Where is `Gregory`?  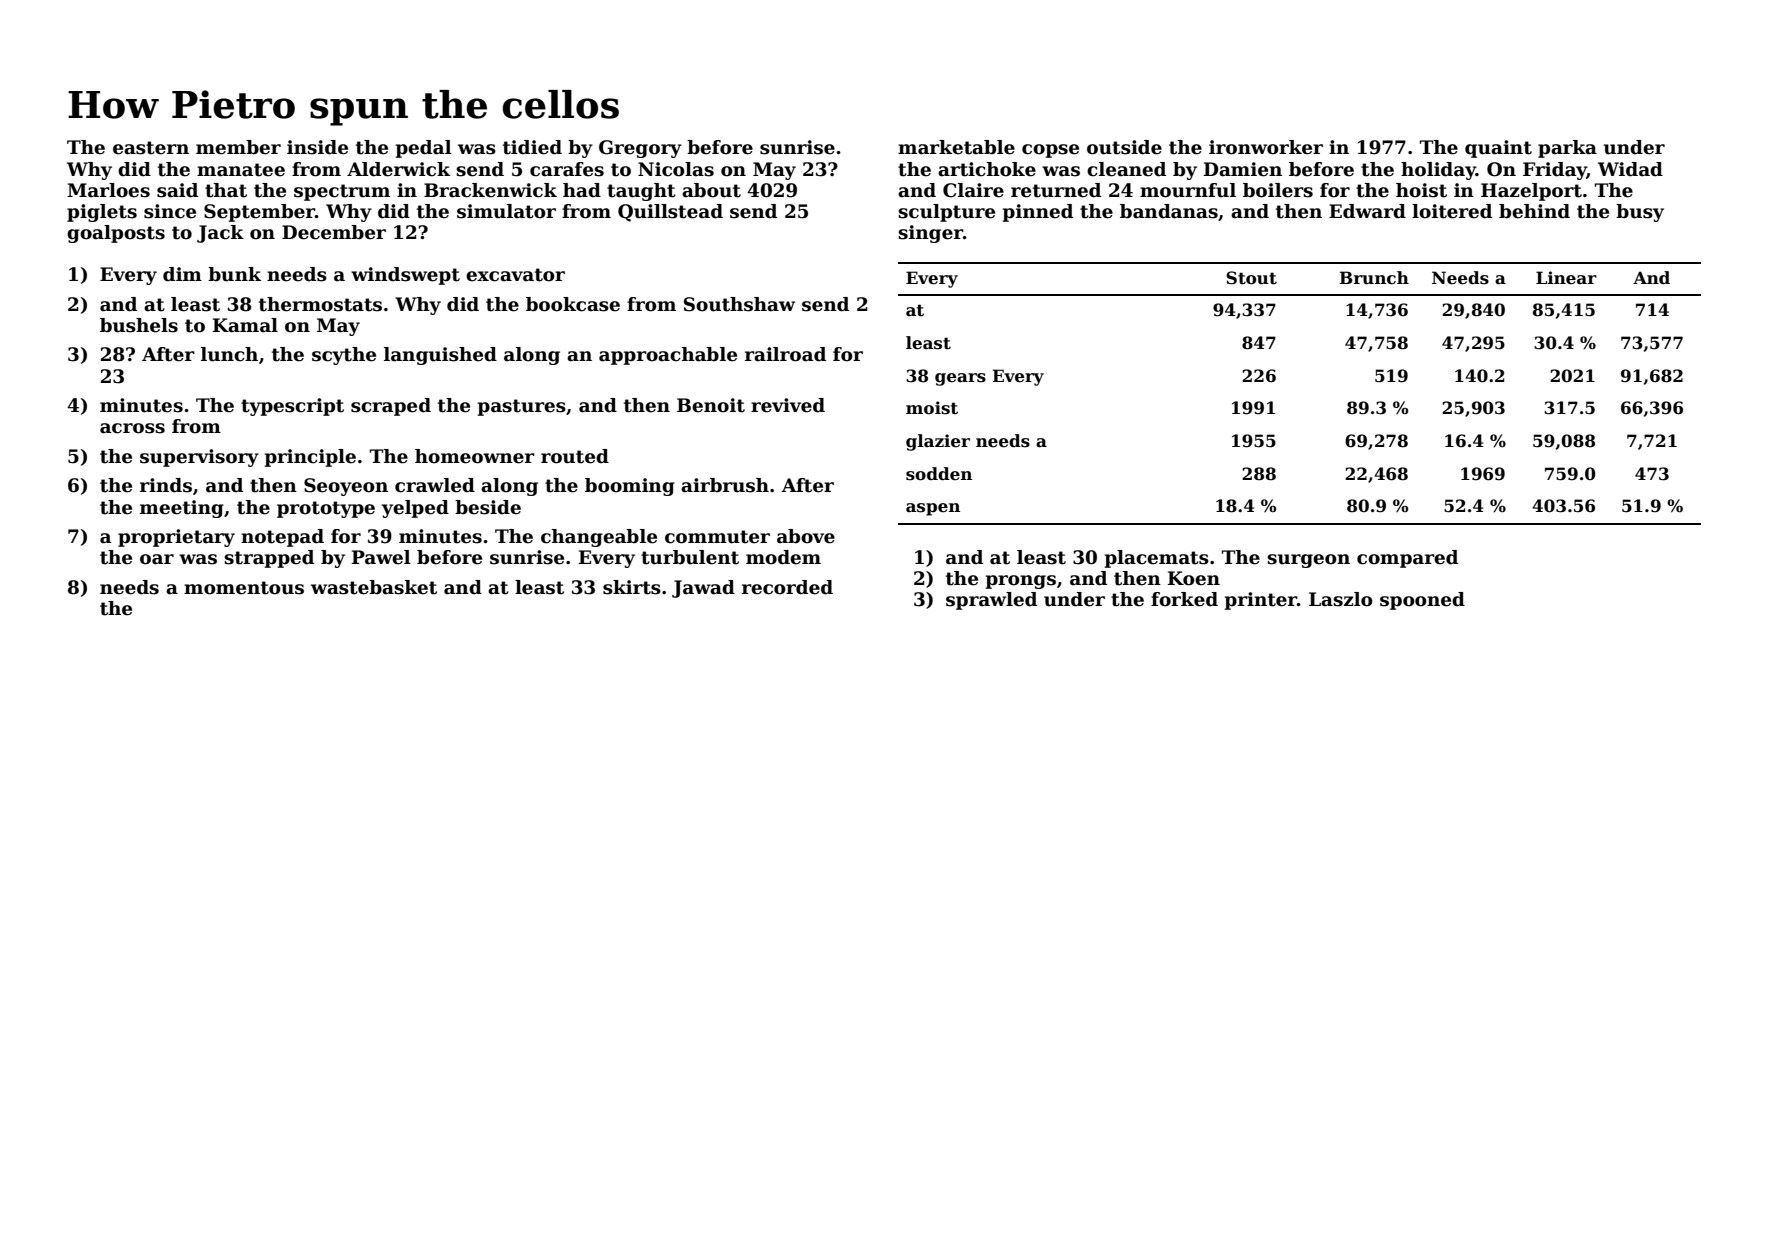 Gregory is located at coordinates (640, 149).
